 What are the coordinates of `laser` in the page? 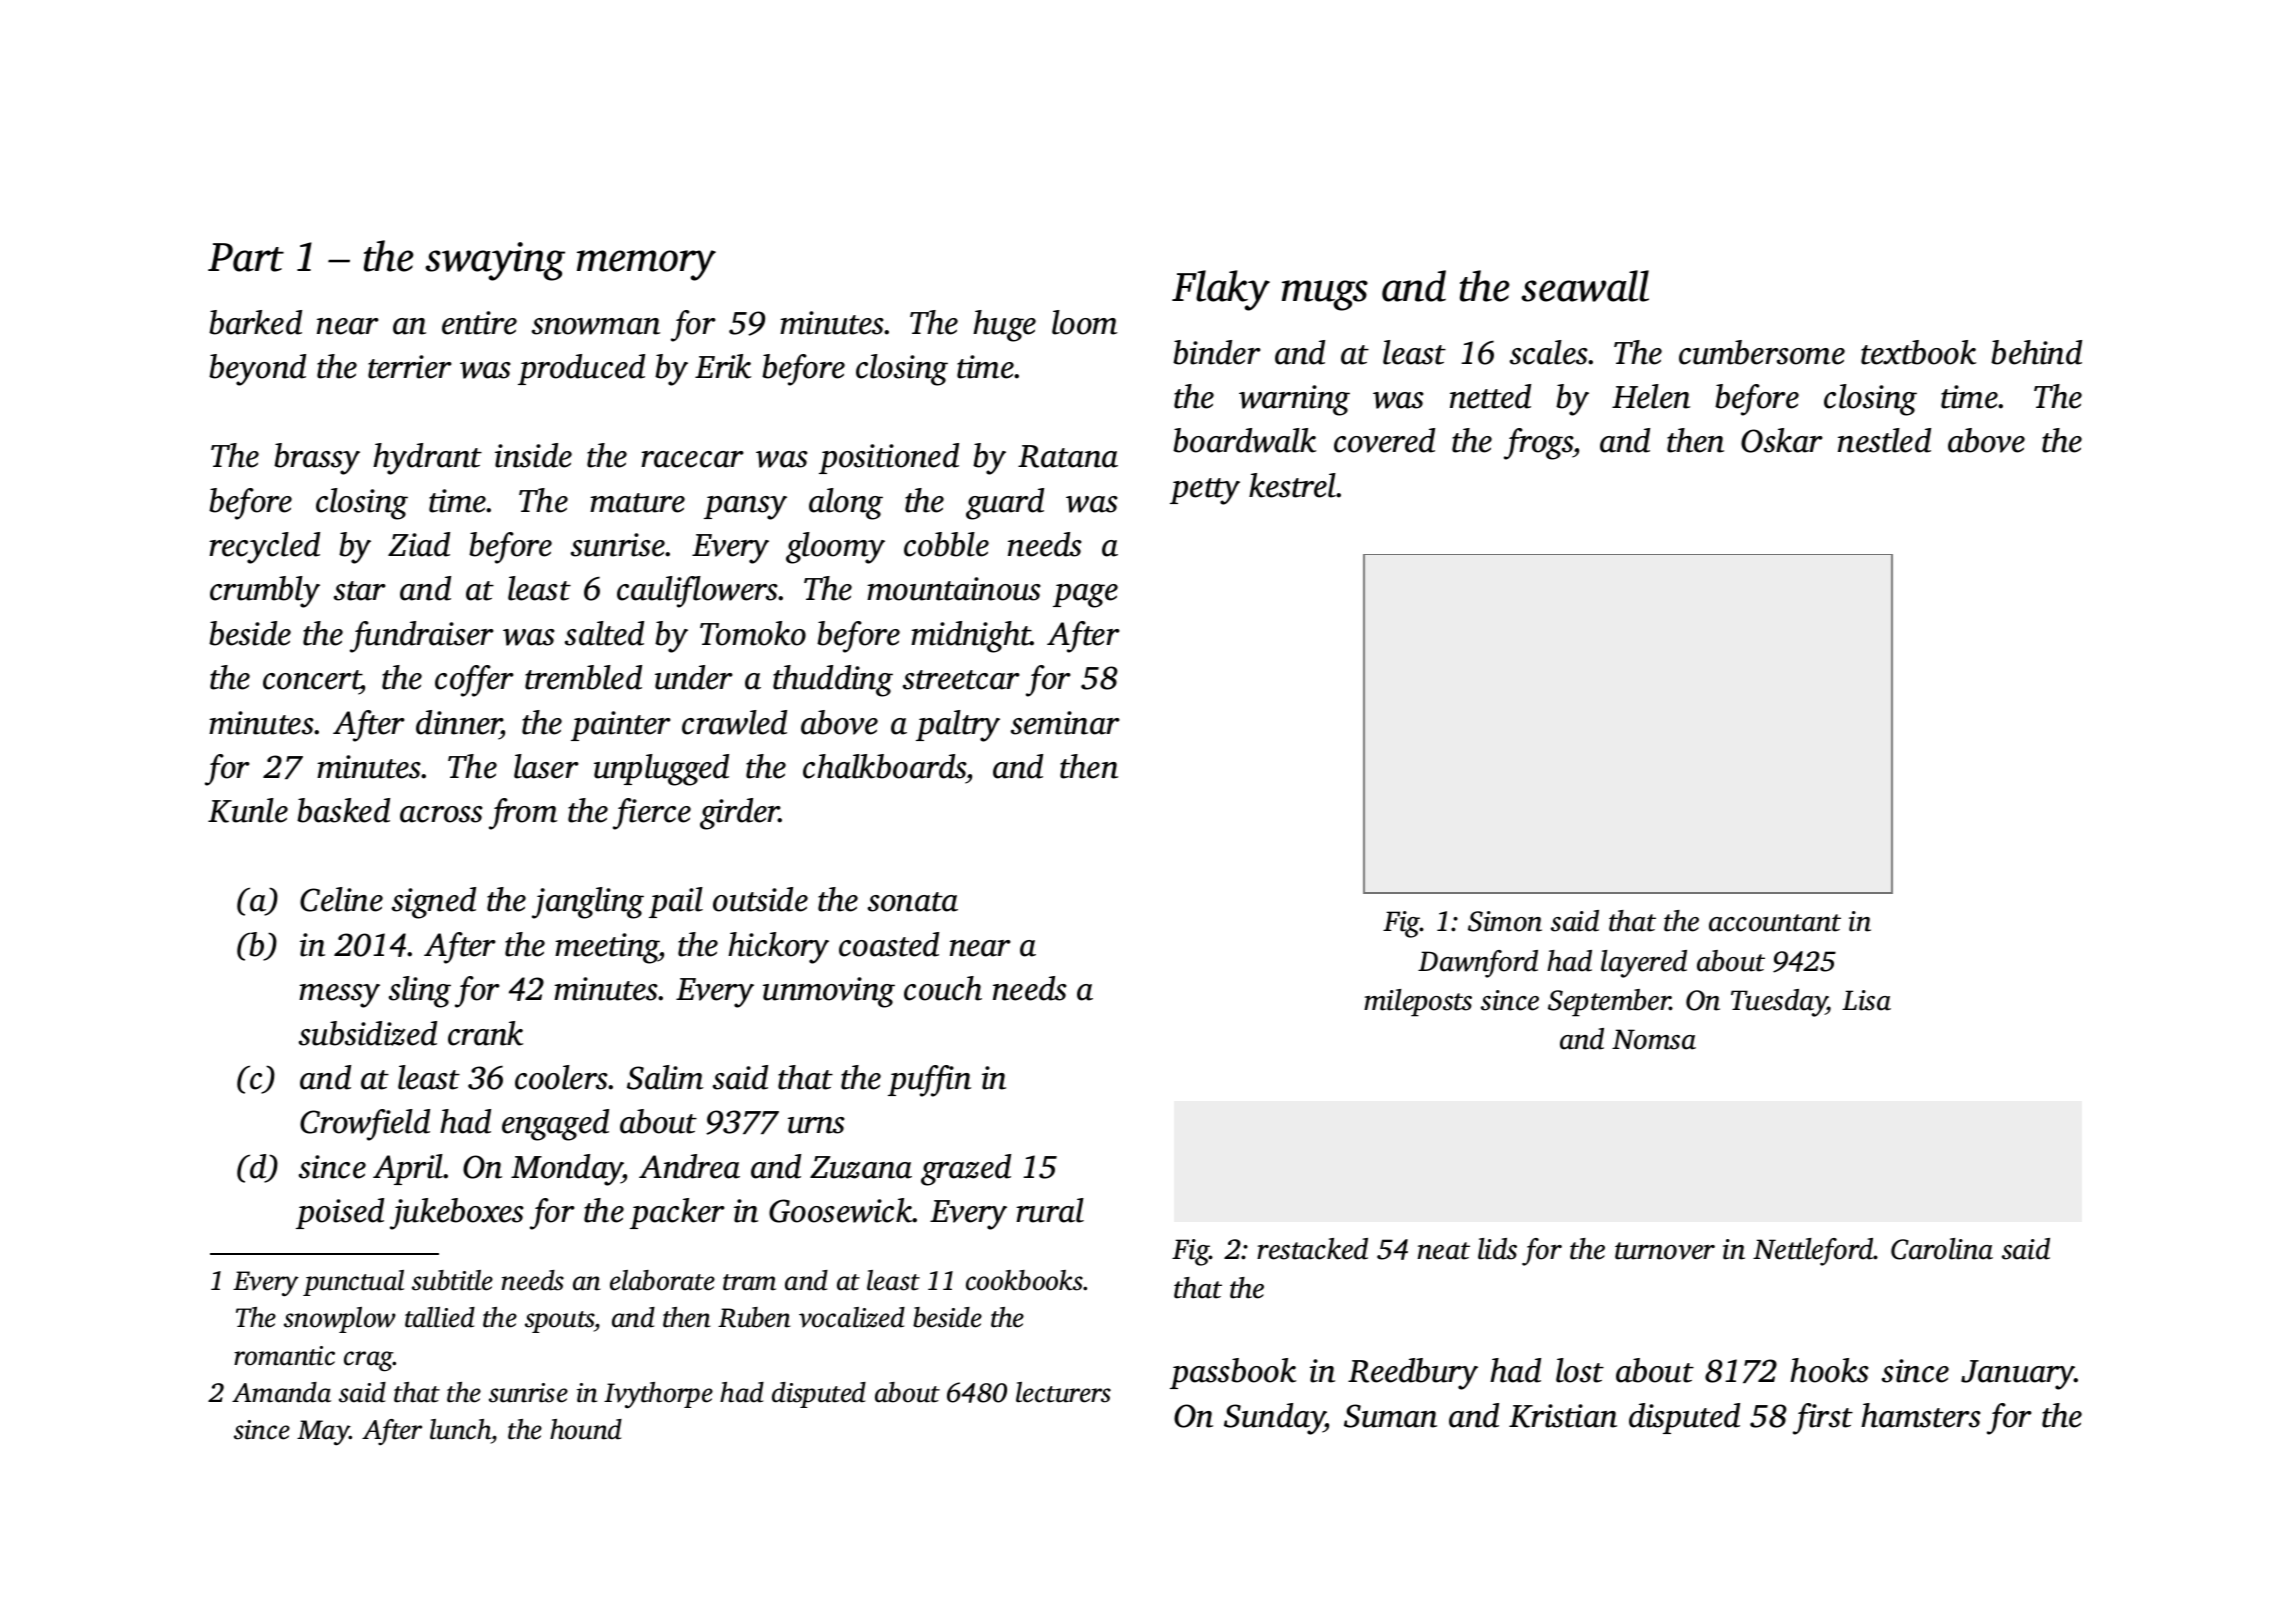 It's located at (546, 766).
